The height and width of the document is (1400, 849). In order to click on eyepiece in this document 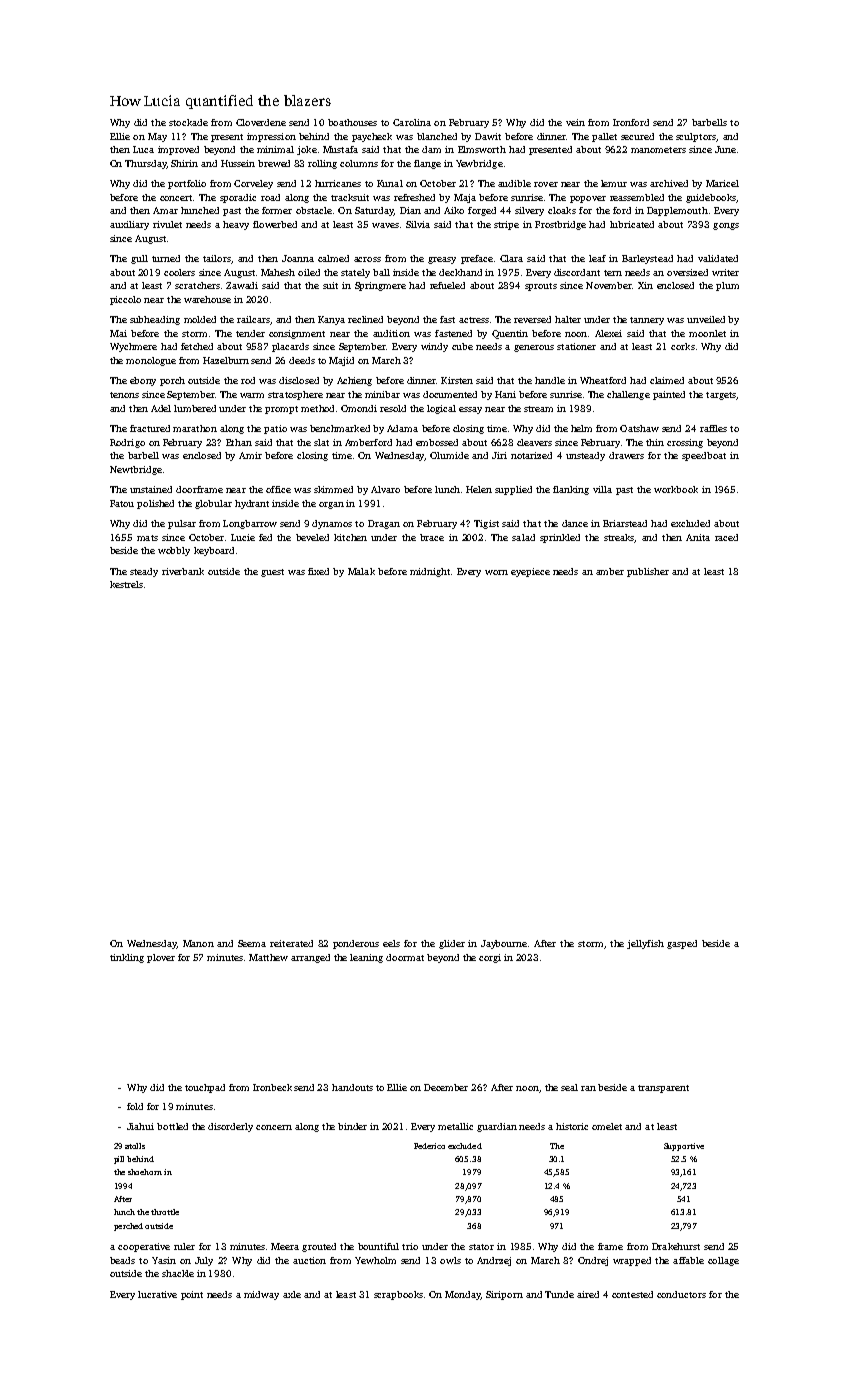, I will do `click(530, 572)`.
